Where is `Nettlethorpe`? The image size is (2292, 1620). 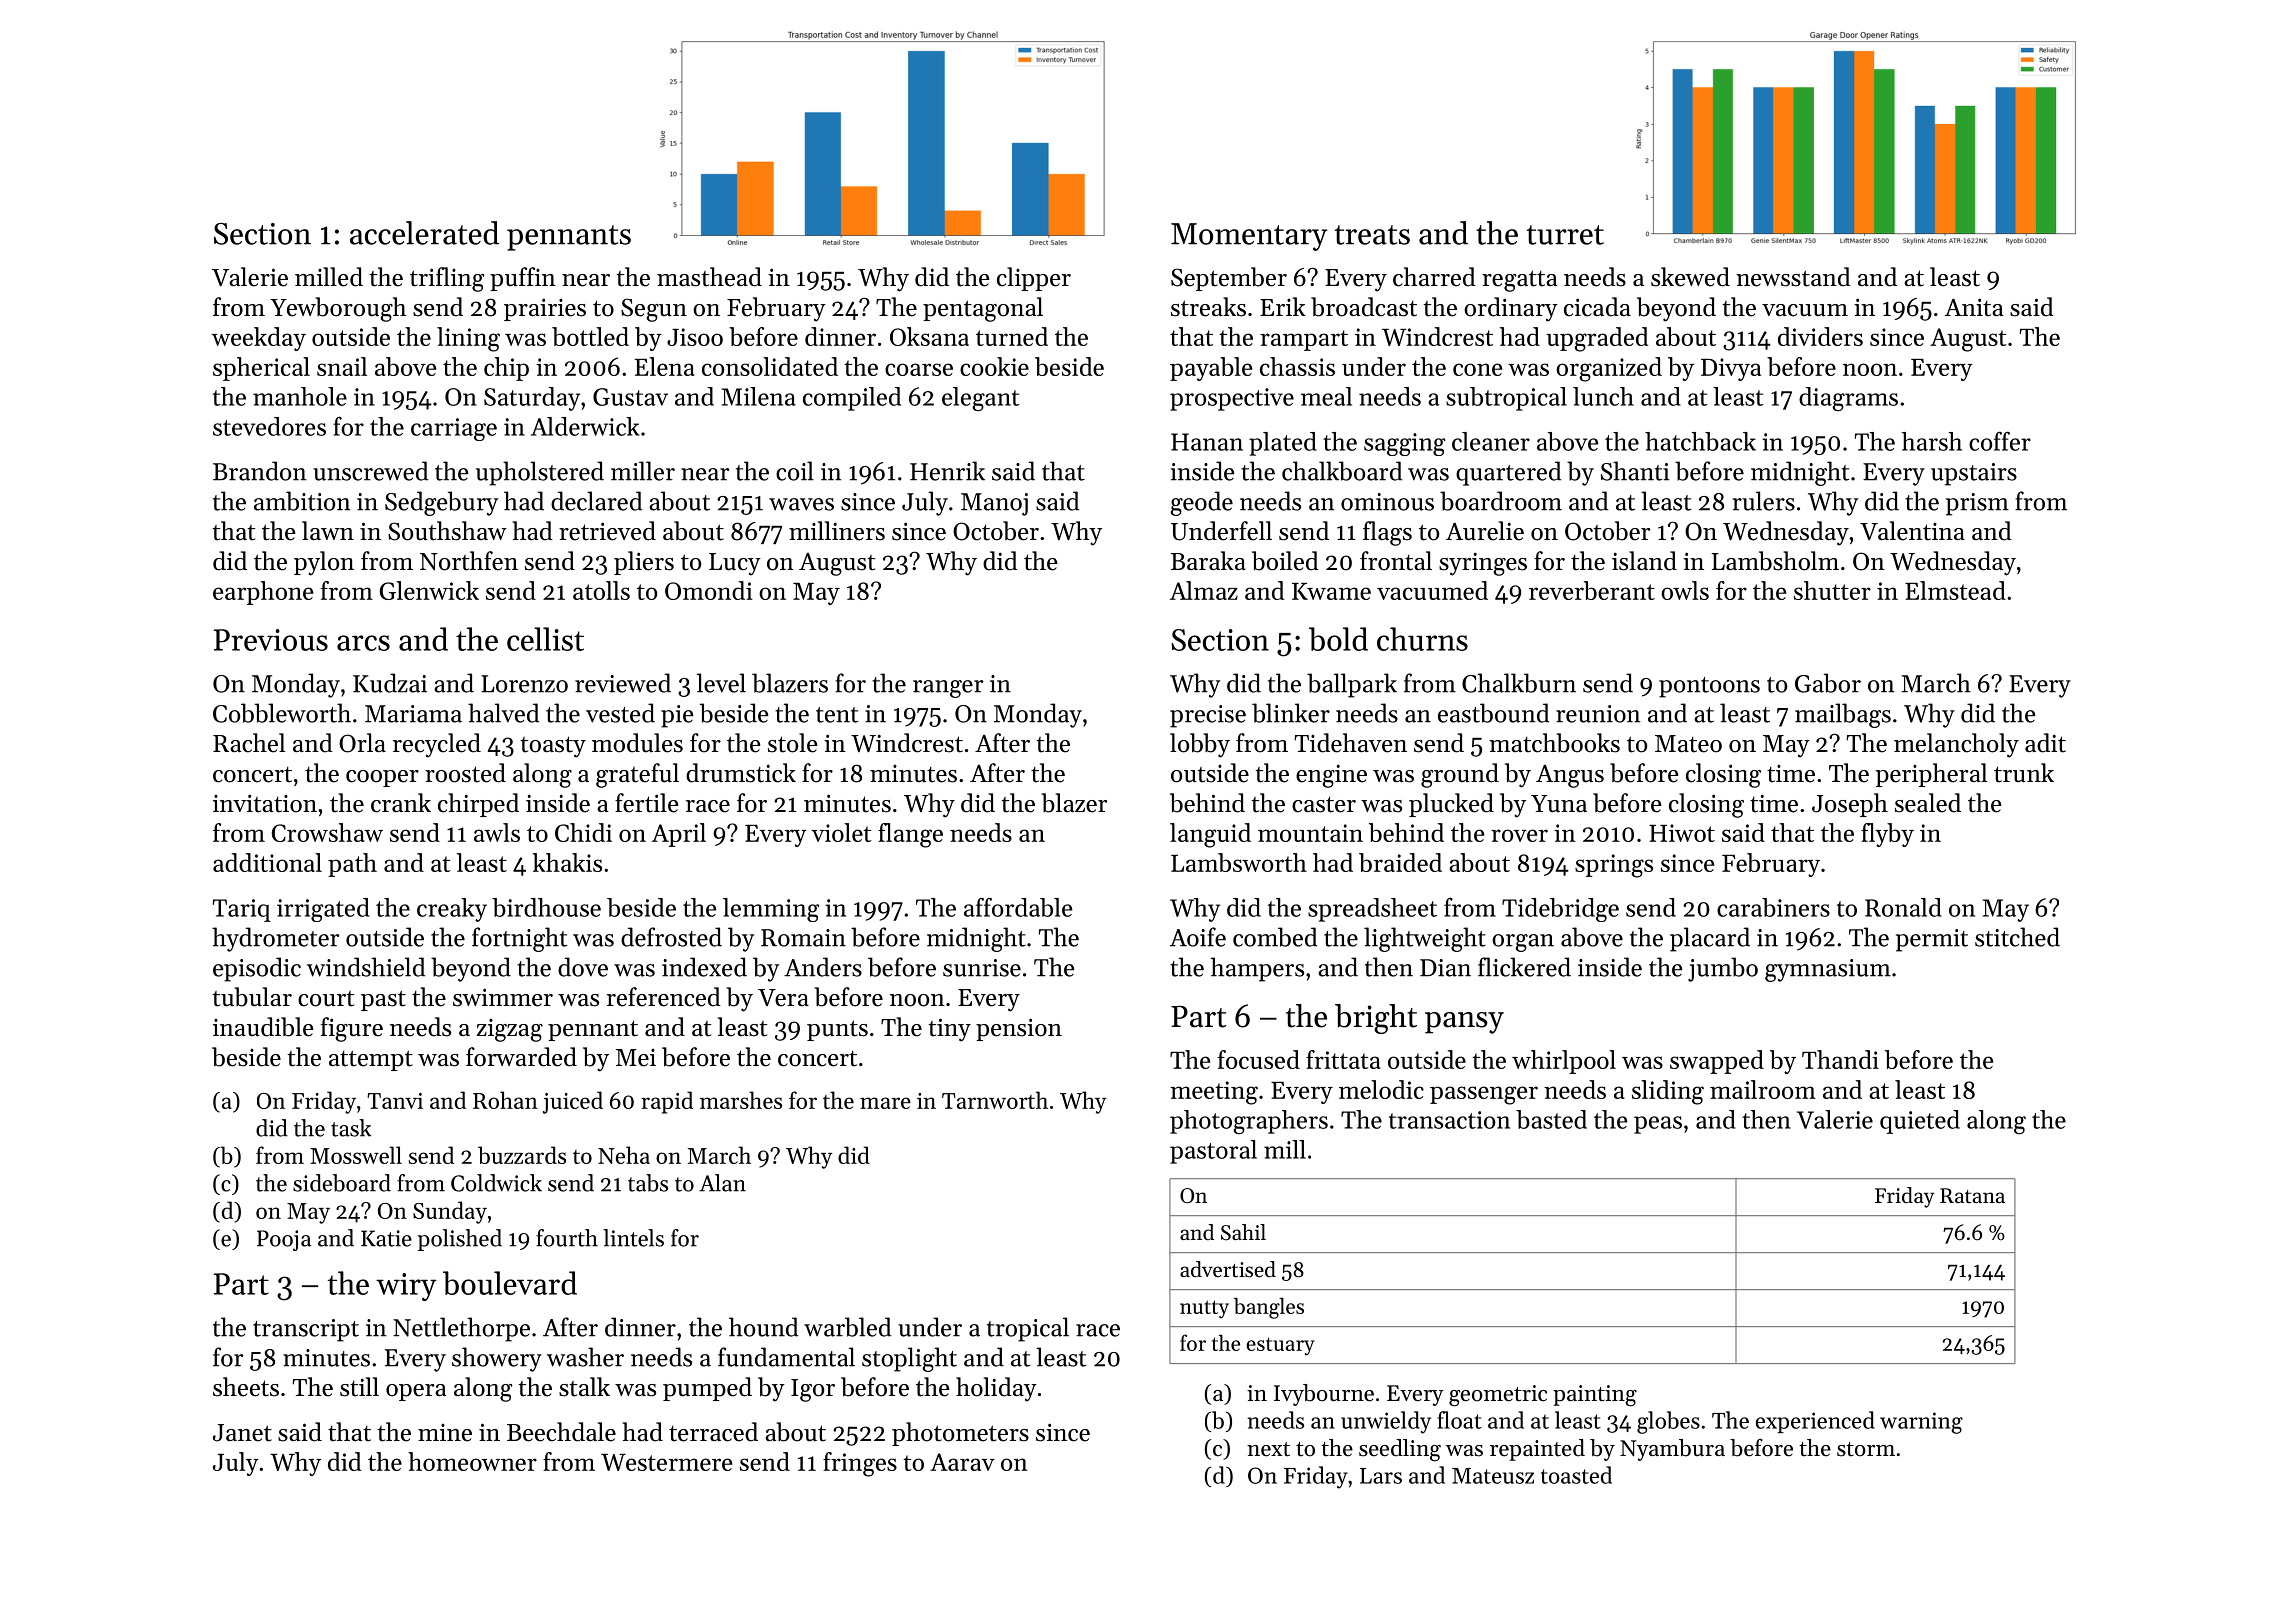 Nettlethorpe is located at coordinates (461, 1329).
